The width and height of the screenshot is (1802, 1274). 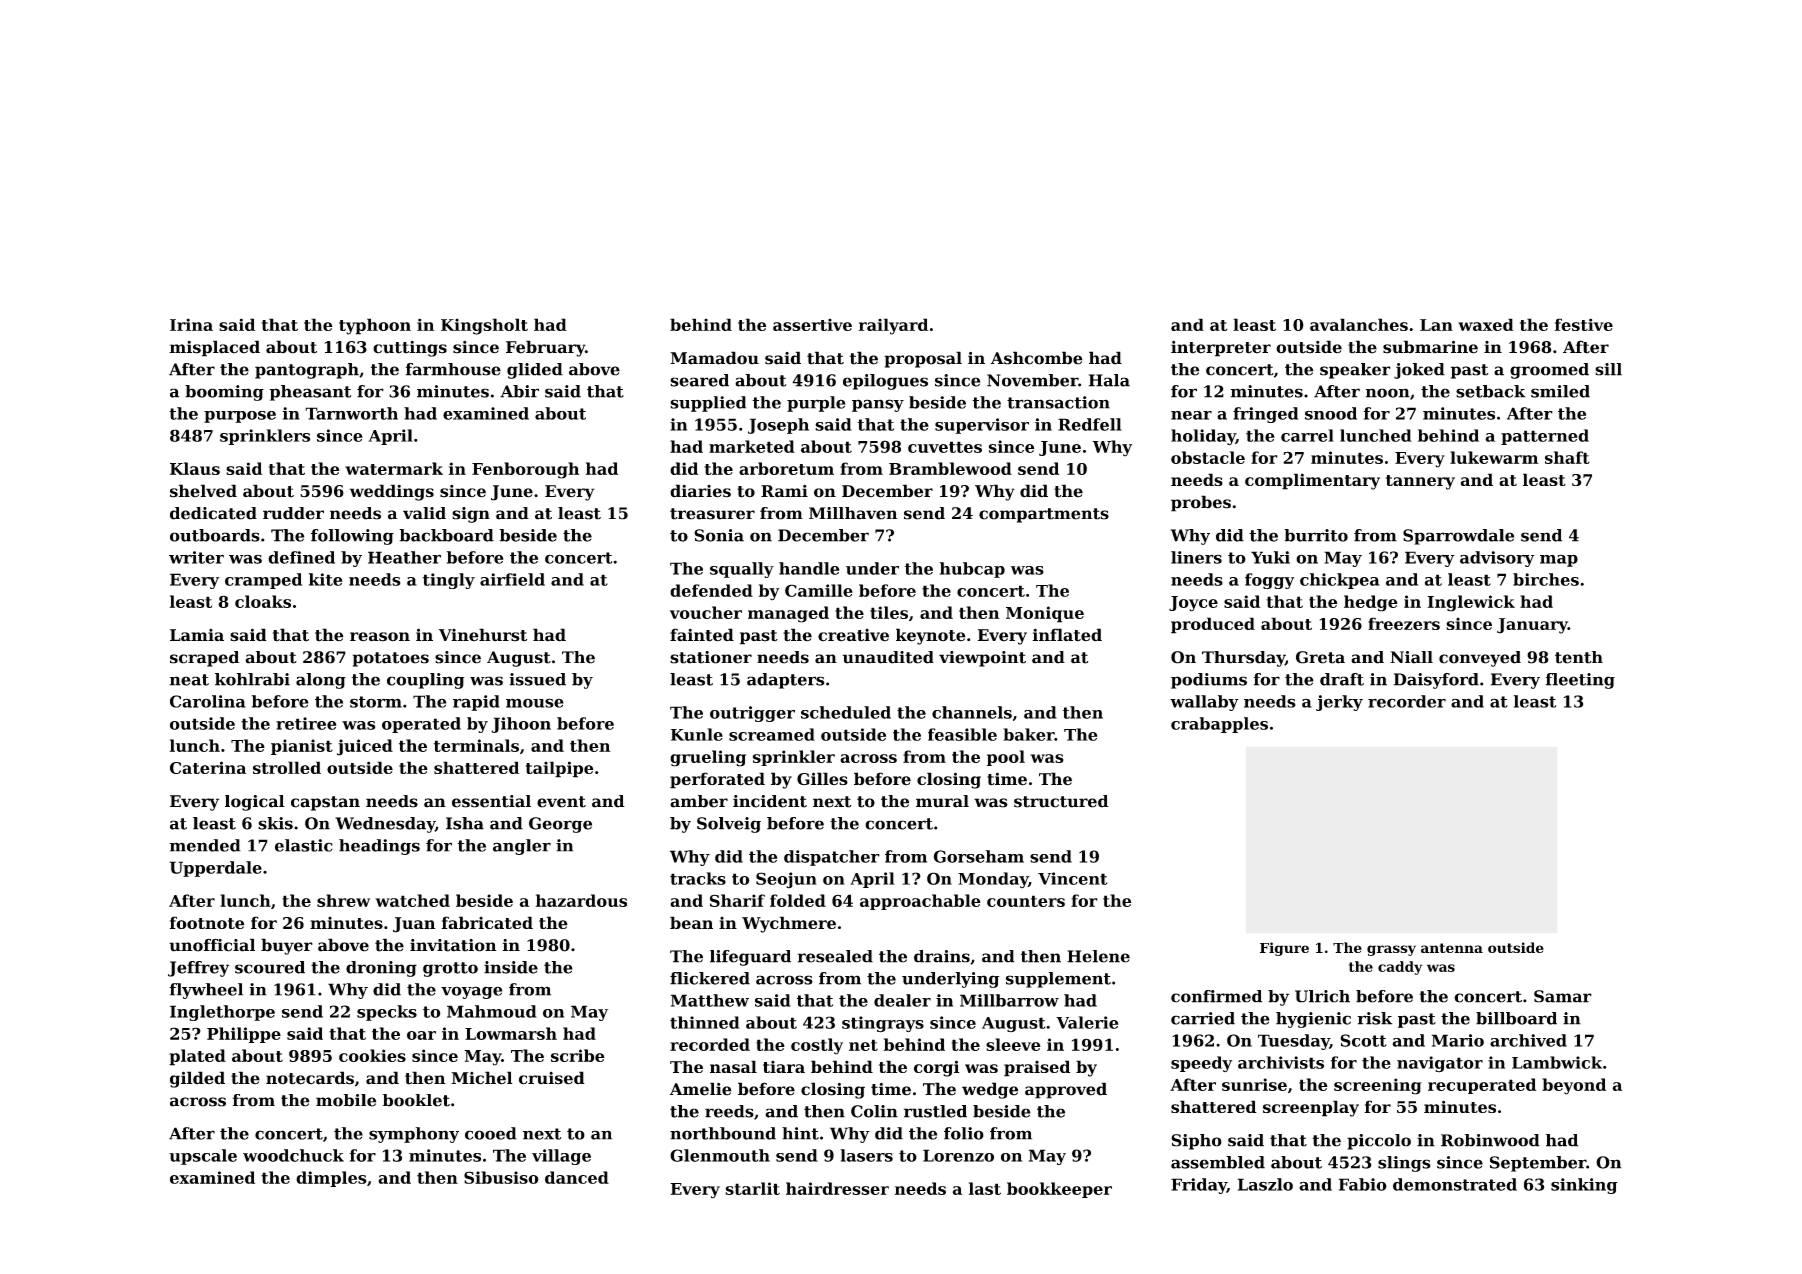 What do you see at coordinates (293, 1155) in the screenshot?
I see `woodchuck` at bounding box center [293, 1155].
